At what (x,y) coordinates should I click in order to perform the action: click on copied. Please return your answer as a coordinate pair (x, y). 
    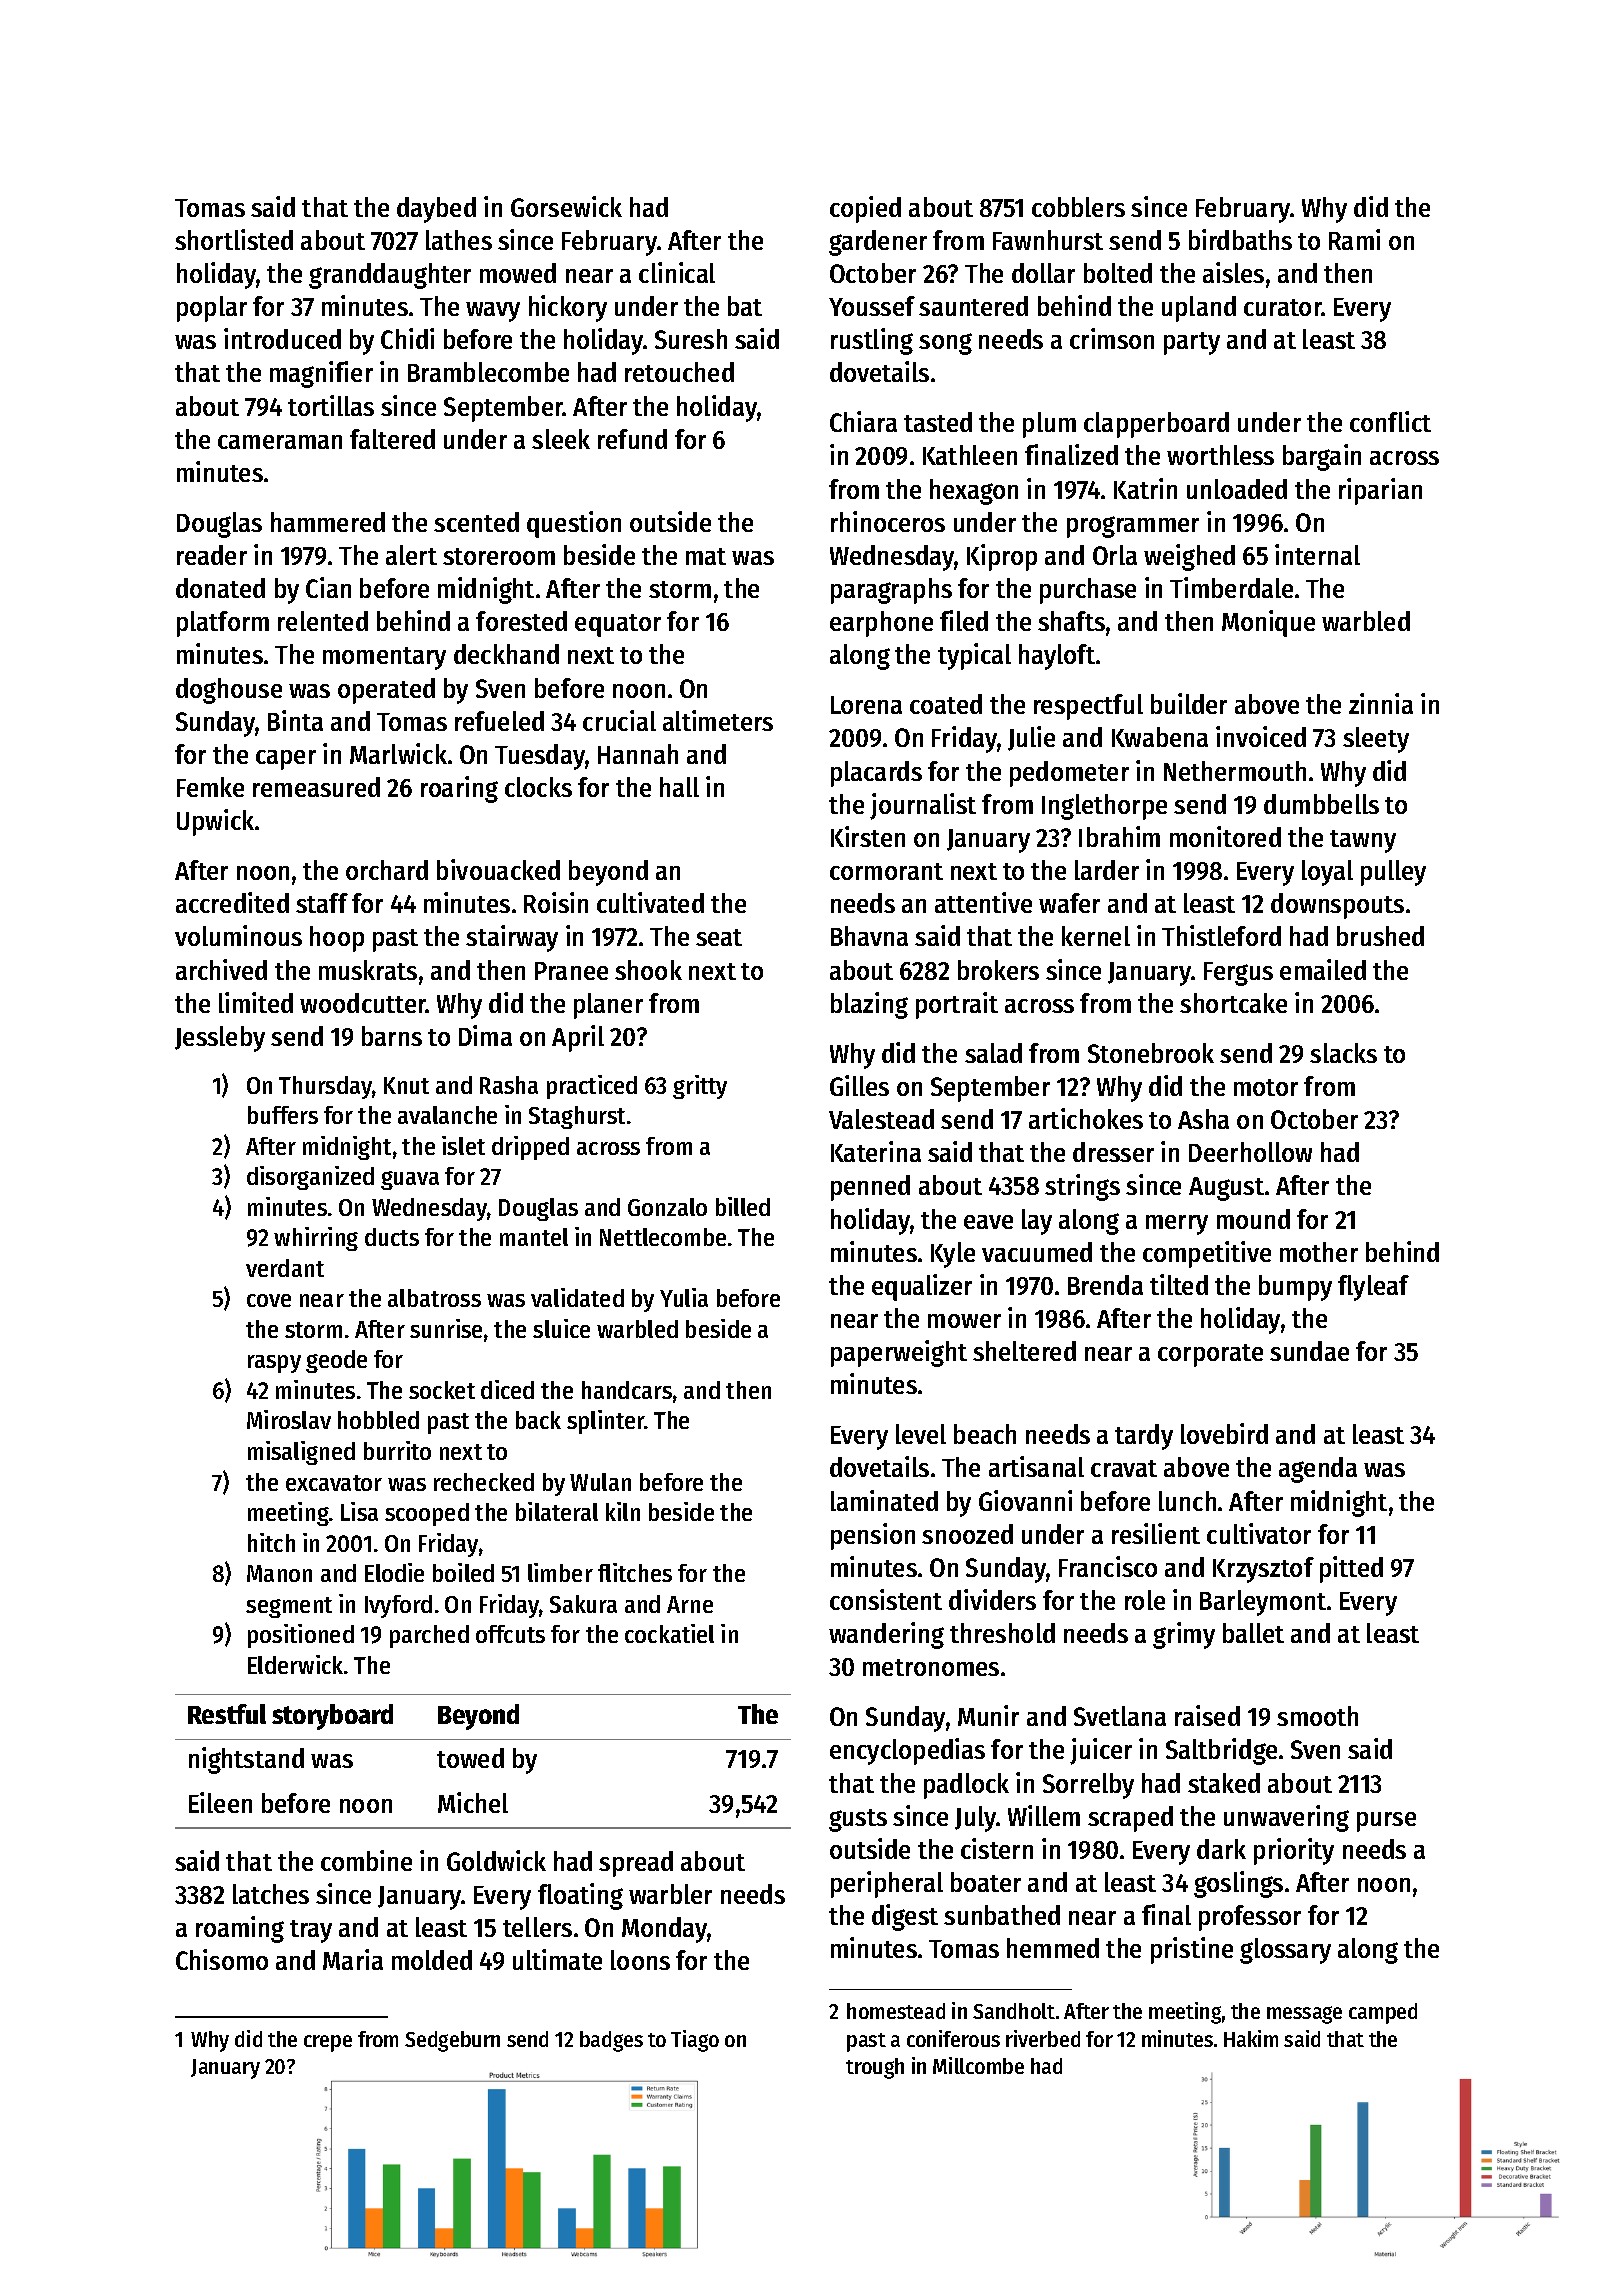
    Looking at the image, I should click on (865, 209).
